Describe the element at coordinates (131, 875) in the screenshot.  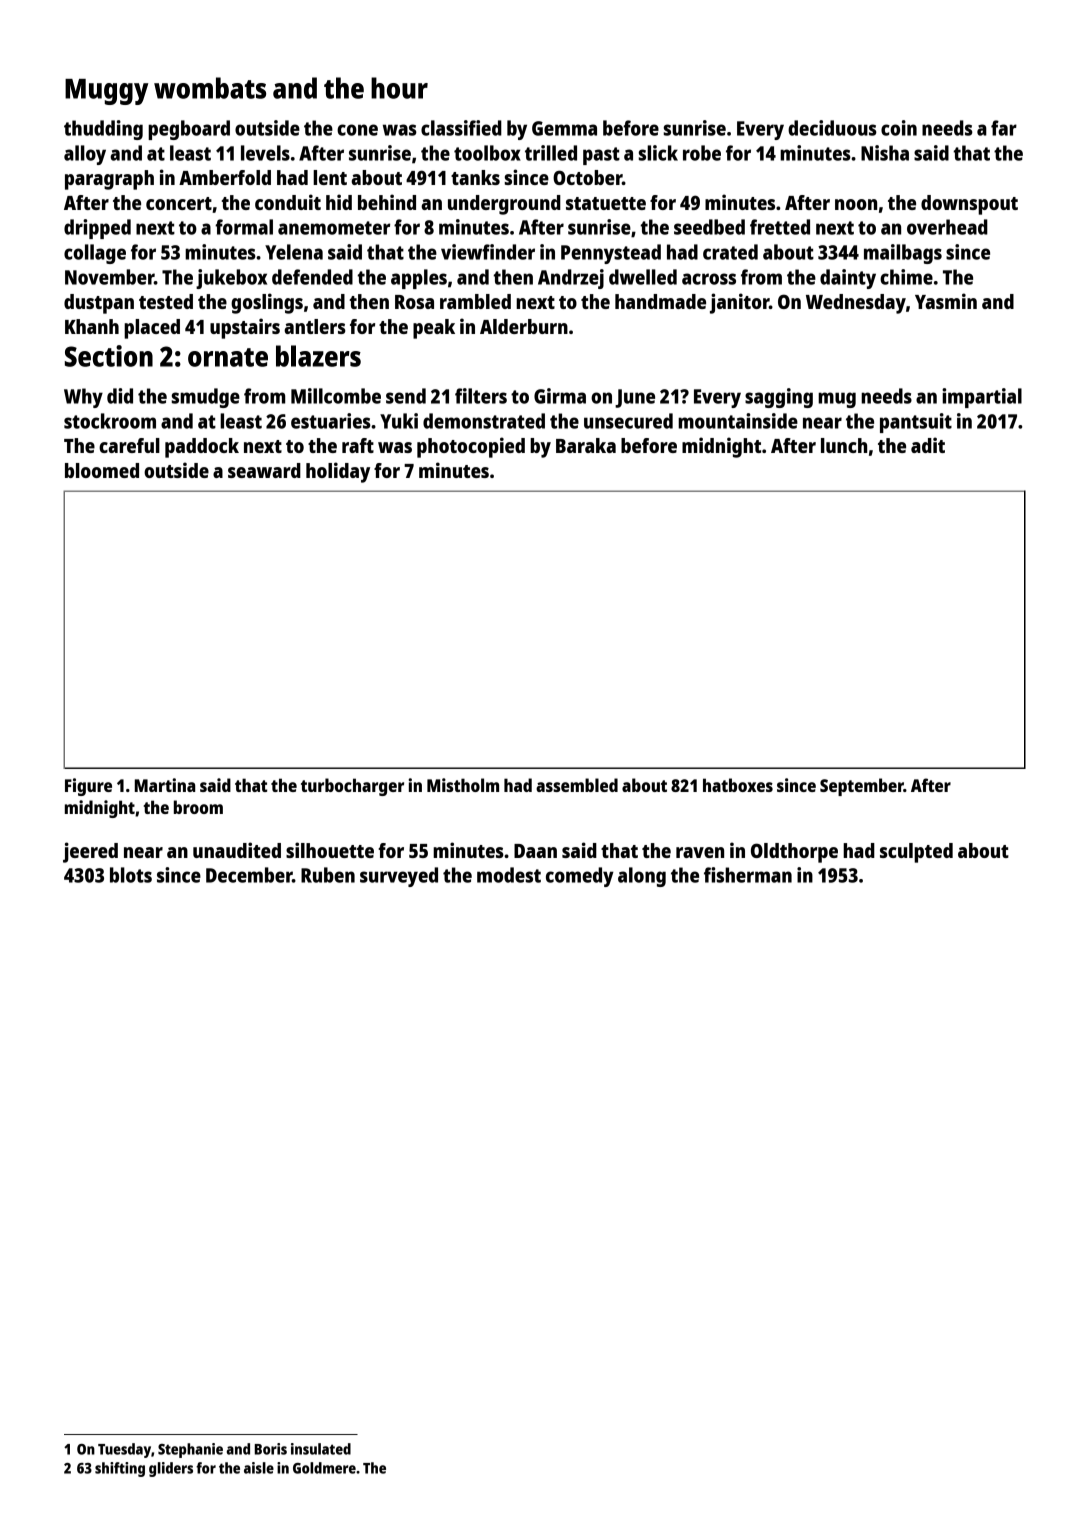
I see `blots` at that location.
